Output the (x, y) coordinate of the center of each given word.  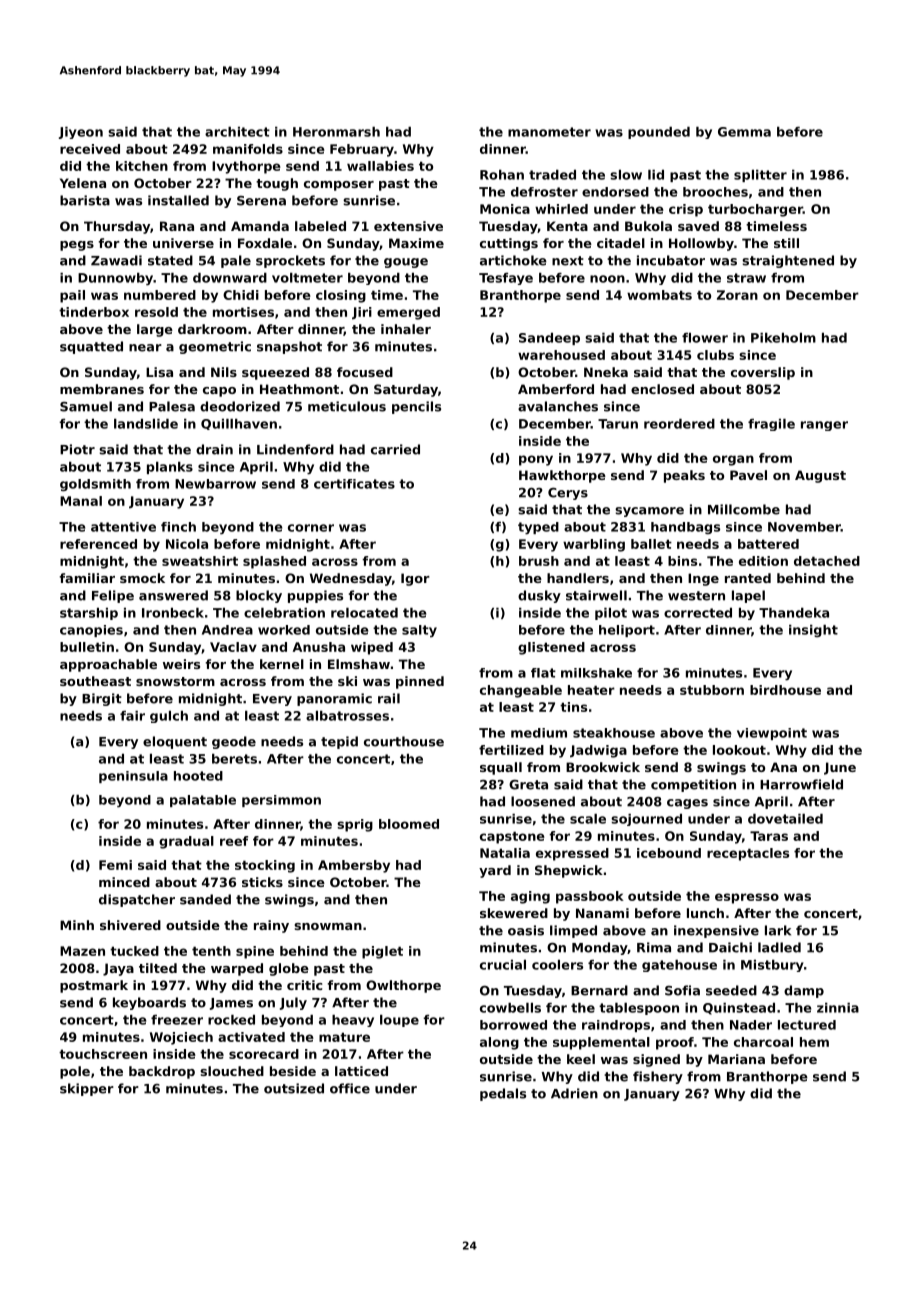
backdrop (162, 1072)
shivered (130, 925)
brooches (715, 192)
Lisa (159, 372)
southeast (95, 681)
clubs (715, 355)
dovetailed (785, 819)
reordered (679, 424)
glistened (551, 648)
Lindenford (295, 449)
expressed (572, 854)
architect (237, 132)
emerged (408, 313)
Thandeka (794, 613)
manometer (549, 132)
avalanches (558, 406)
